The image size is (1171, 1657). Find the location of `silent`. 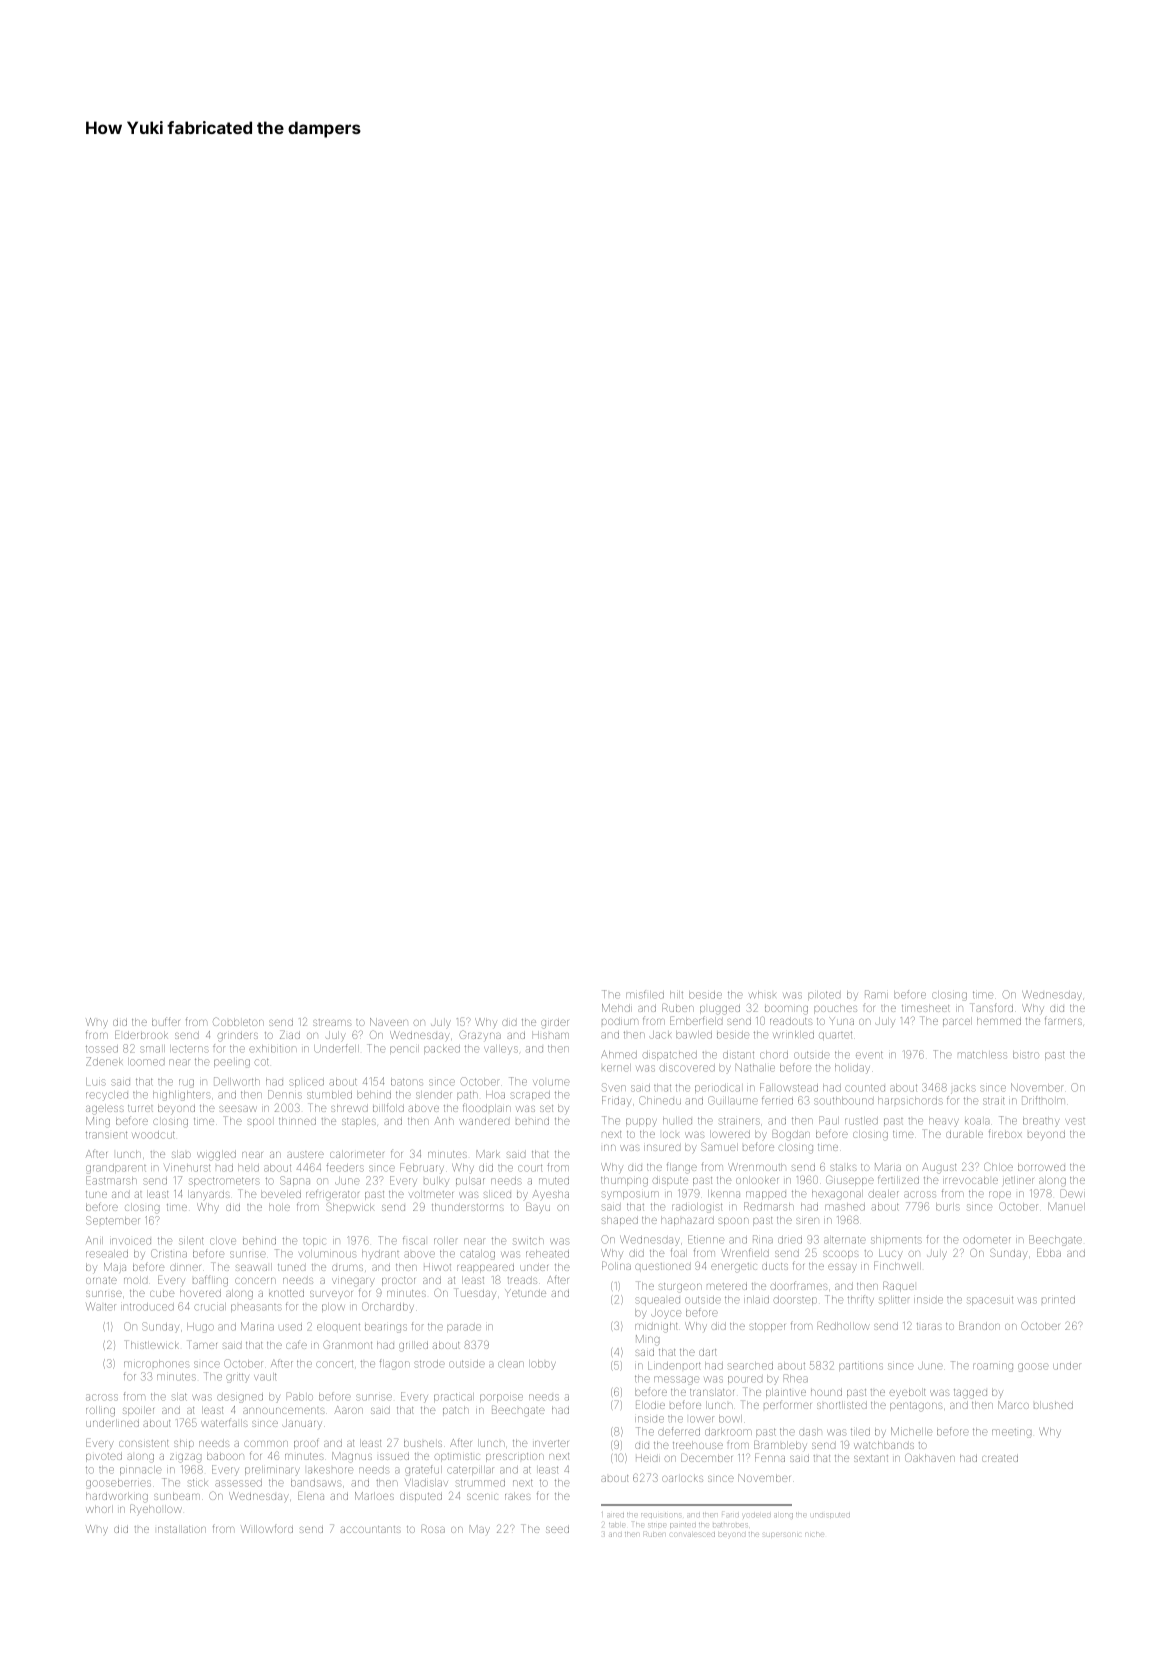

silent is located at coordinates (191, 1241).
